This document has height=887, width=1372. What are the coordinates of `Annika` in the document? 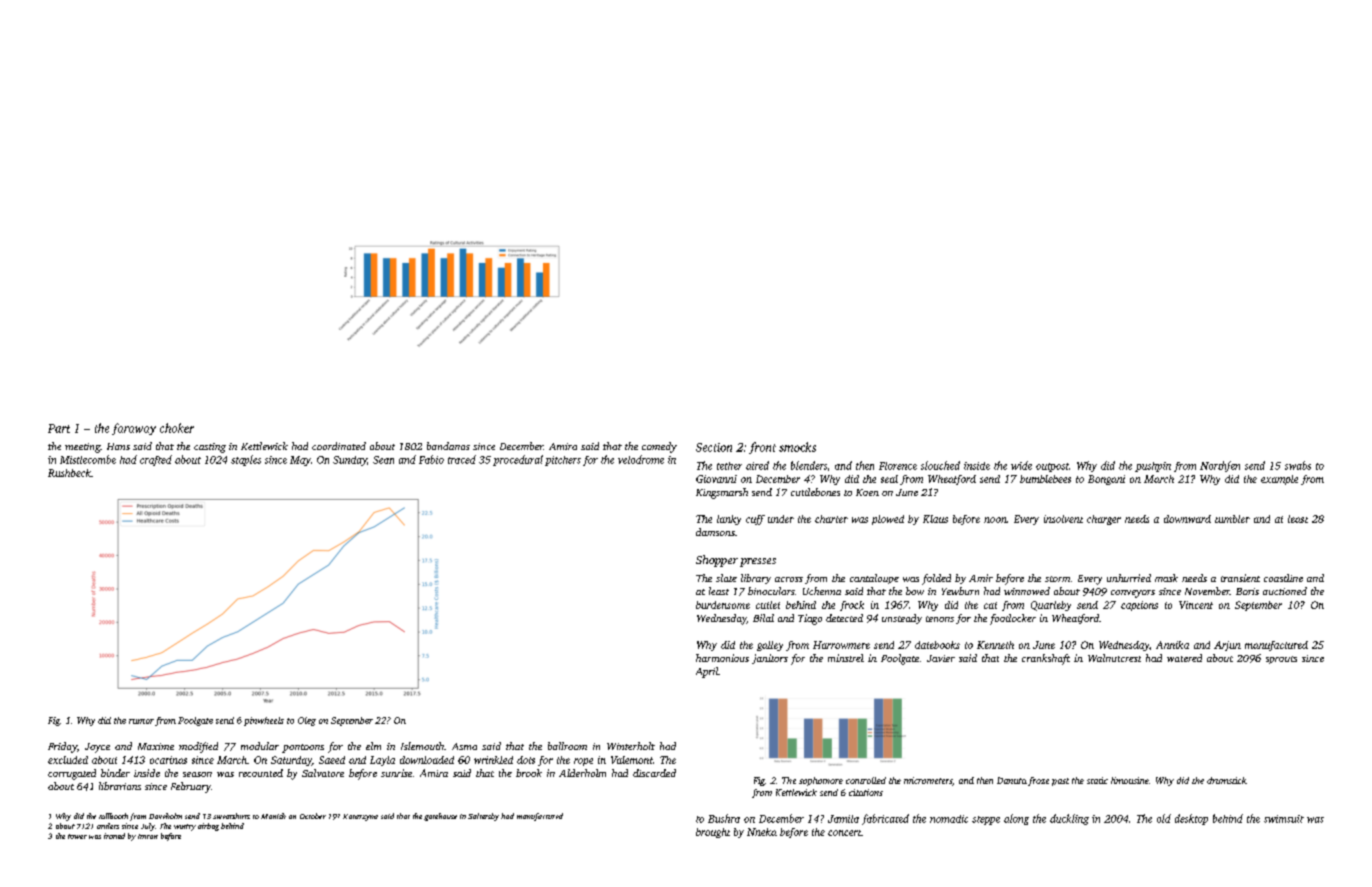 It's located at (1172, 645).
